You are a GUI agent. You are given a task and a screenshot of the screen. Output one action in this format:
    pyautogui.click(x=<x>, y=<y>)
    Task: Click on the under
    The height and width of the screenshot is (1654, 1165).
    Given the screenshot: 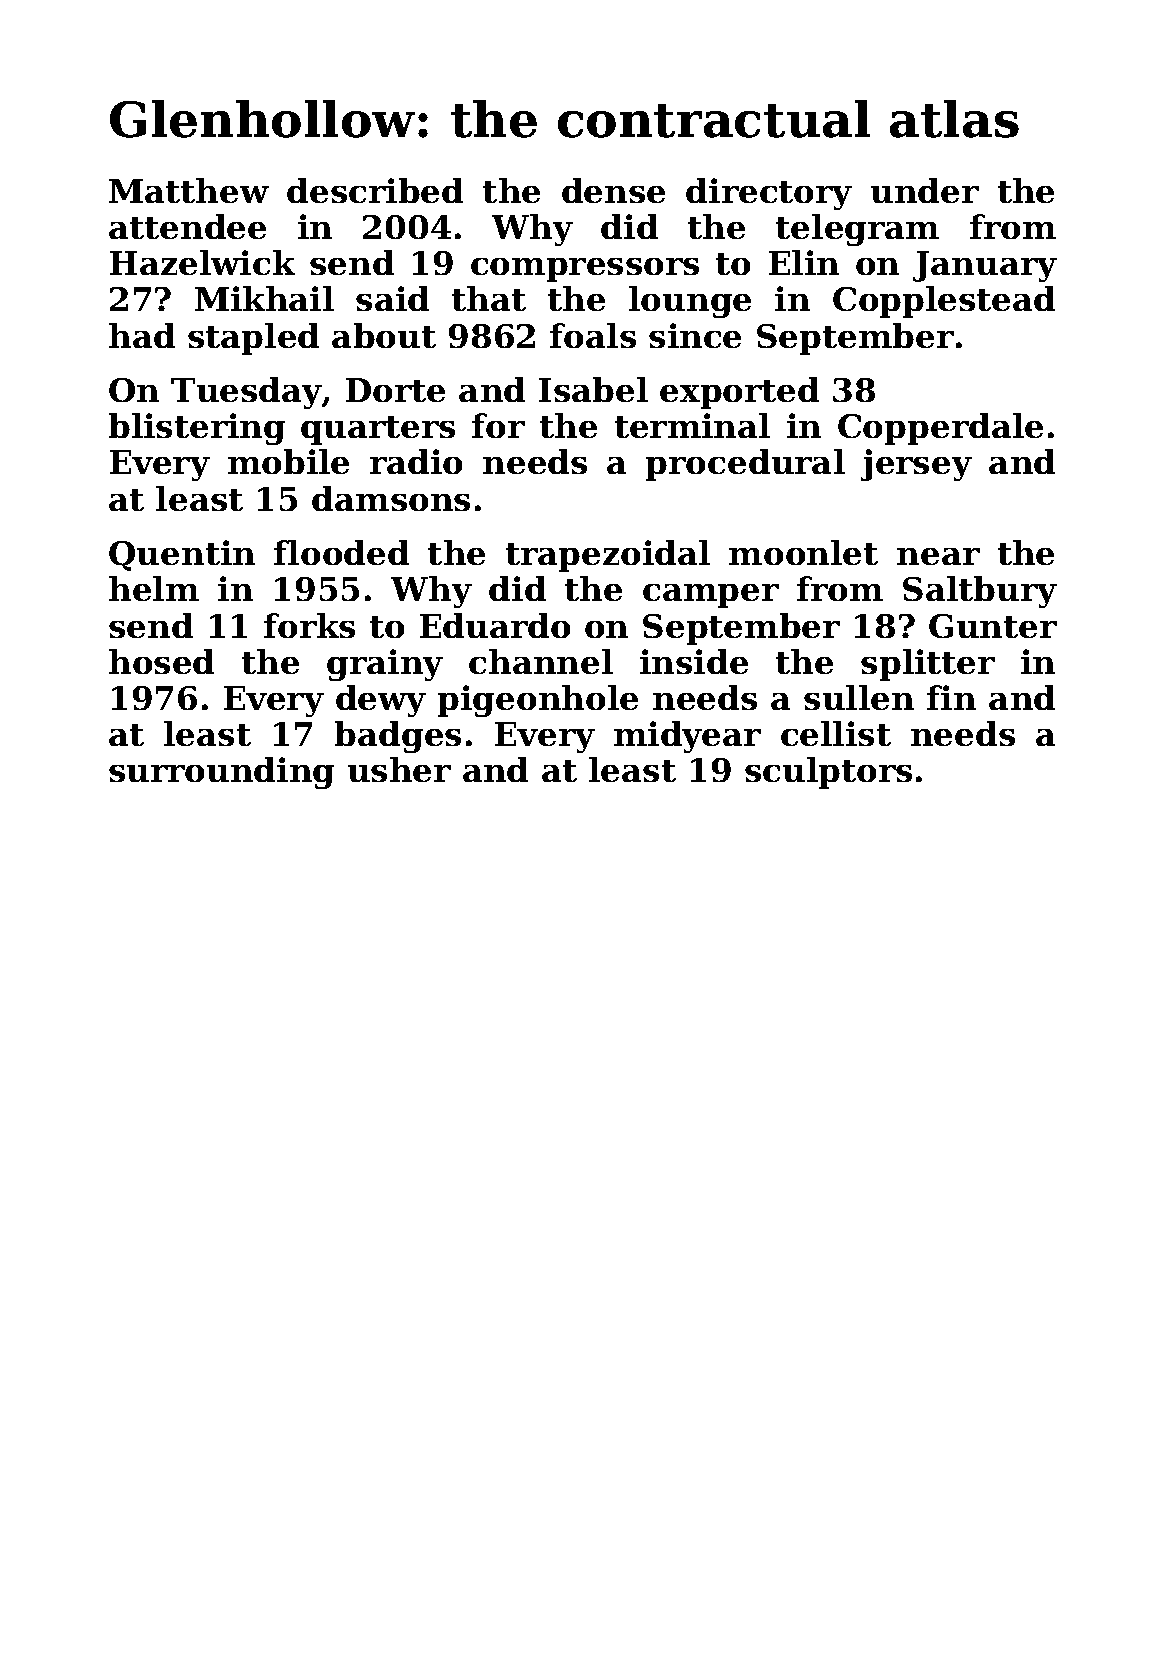 What is the action you would take?
    pyautogui.click(x=925, y=190)
